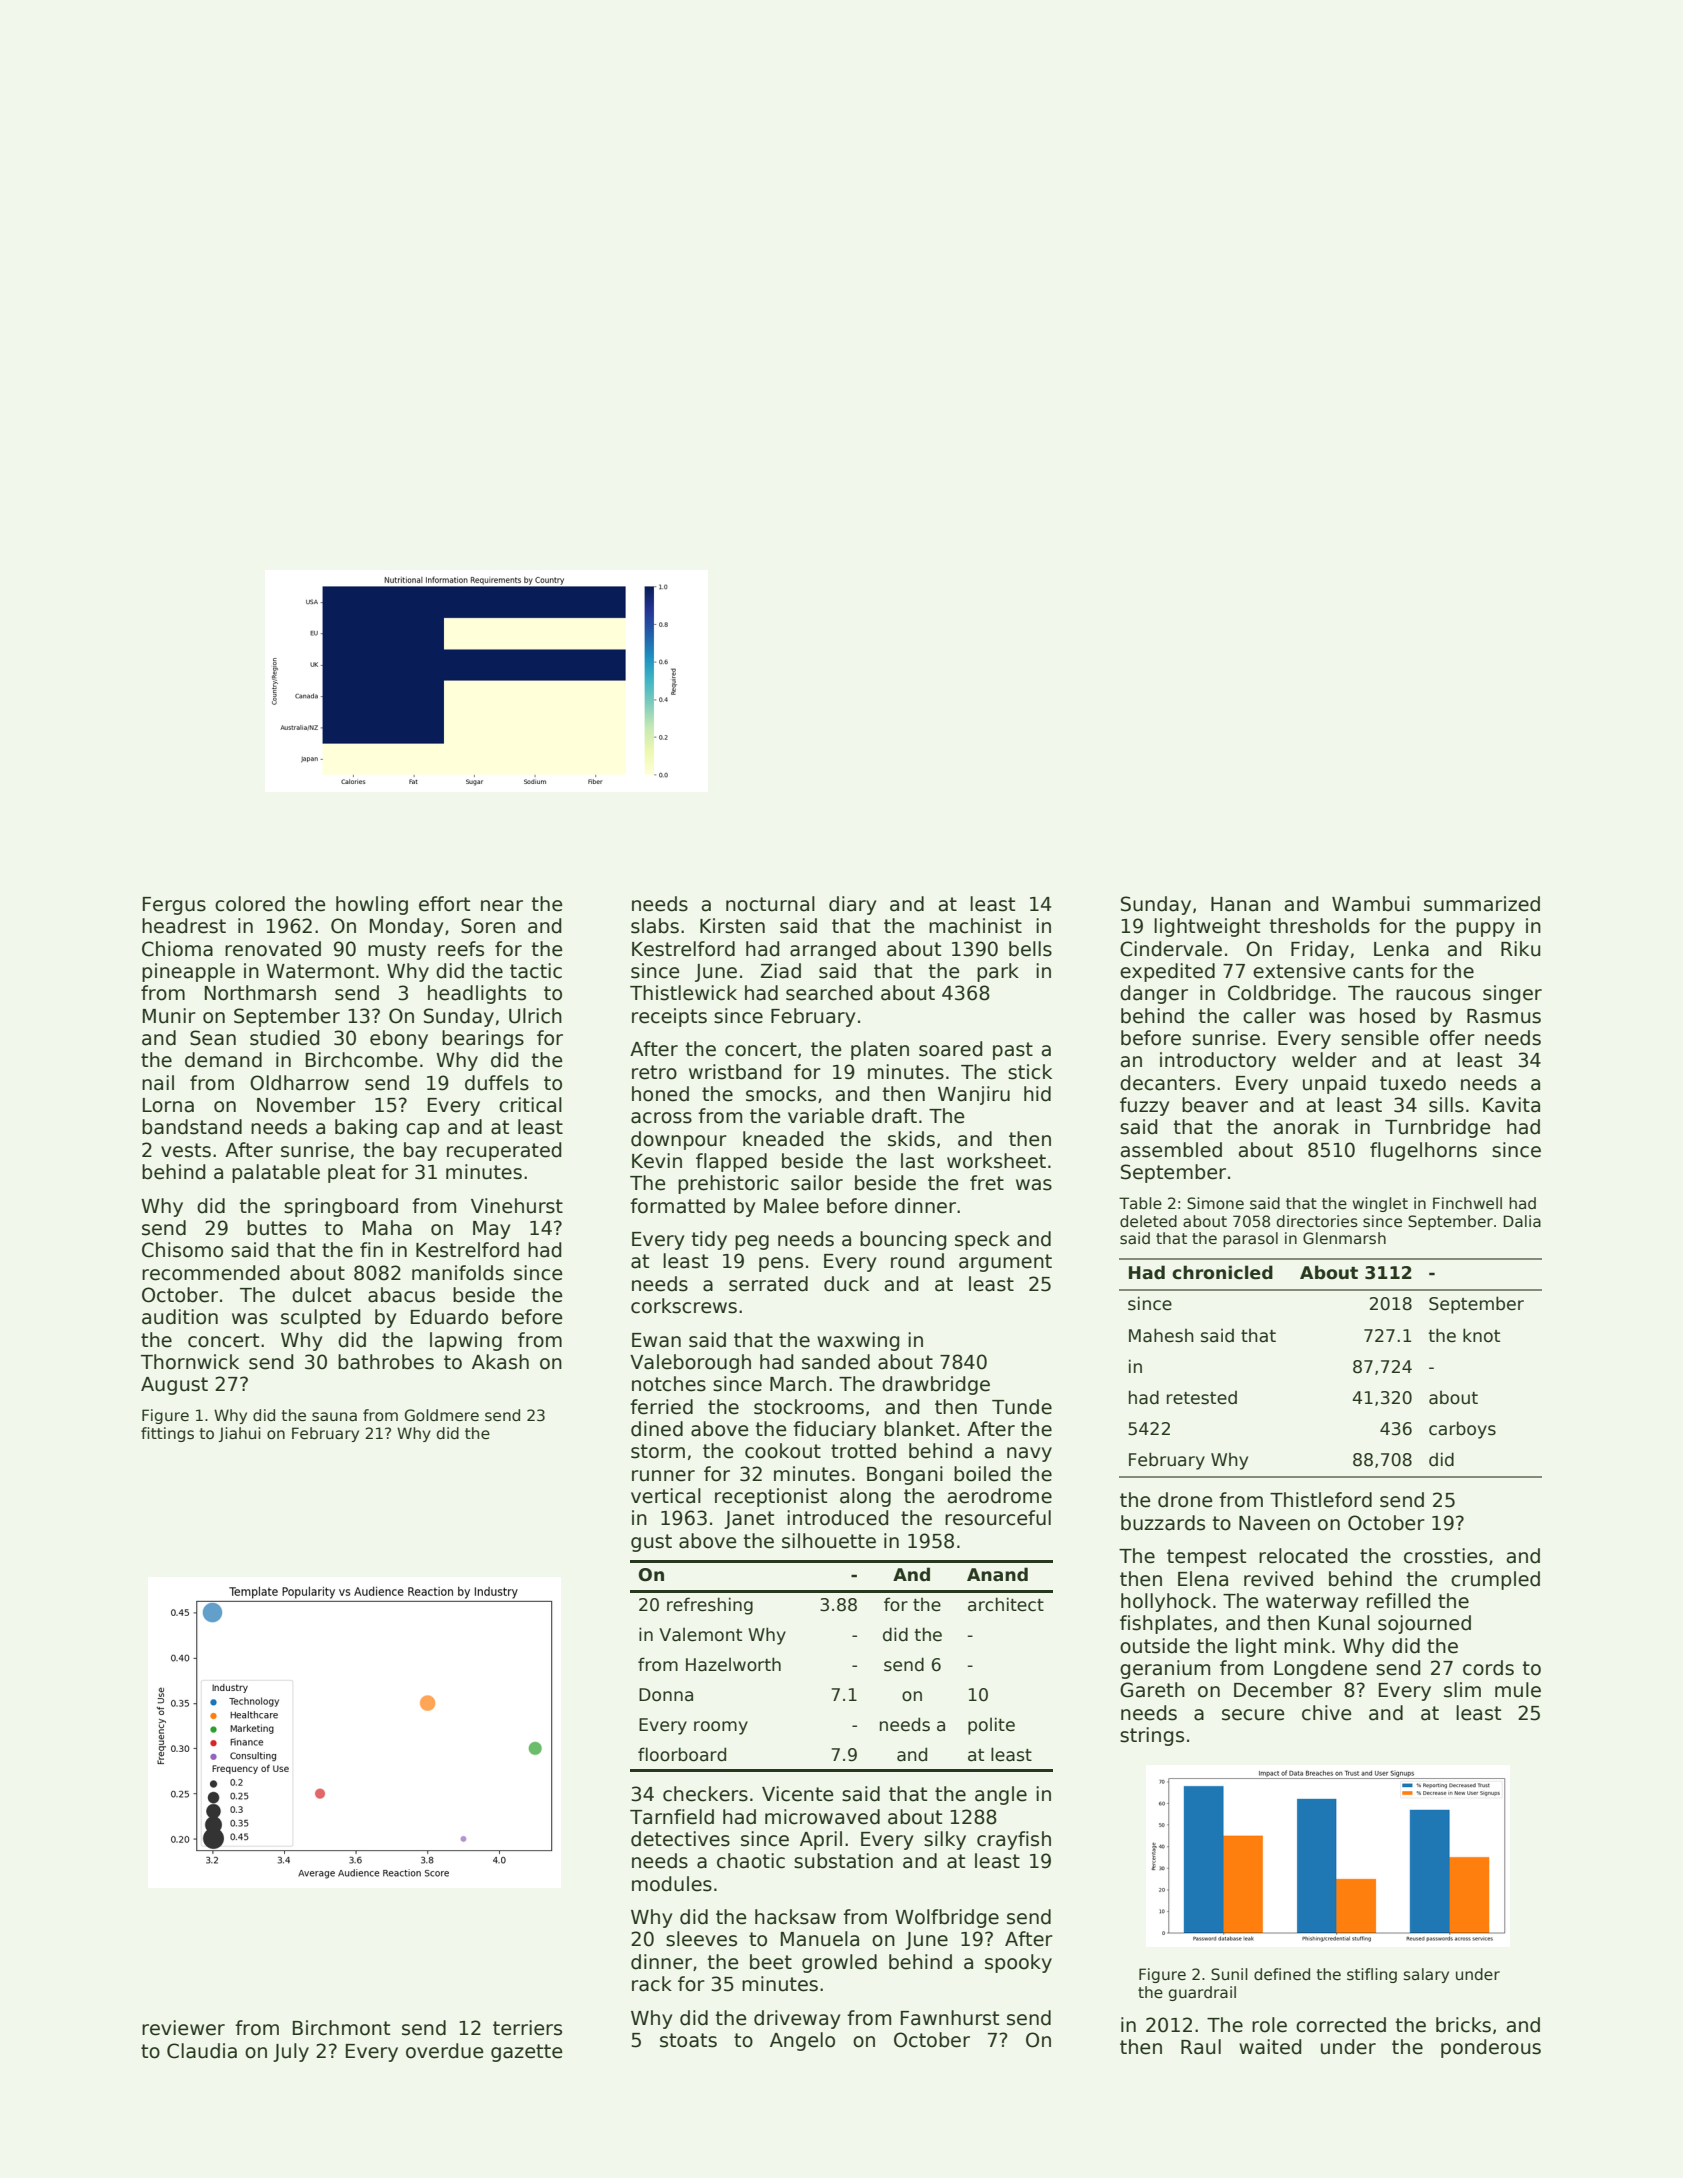 This screenshot has height=2178, width=1683. What do you see at coordinates (184, 926) in the screenshot?
I see `headrest` at bounding box center [184, 926].
